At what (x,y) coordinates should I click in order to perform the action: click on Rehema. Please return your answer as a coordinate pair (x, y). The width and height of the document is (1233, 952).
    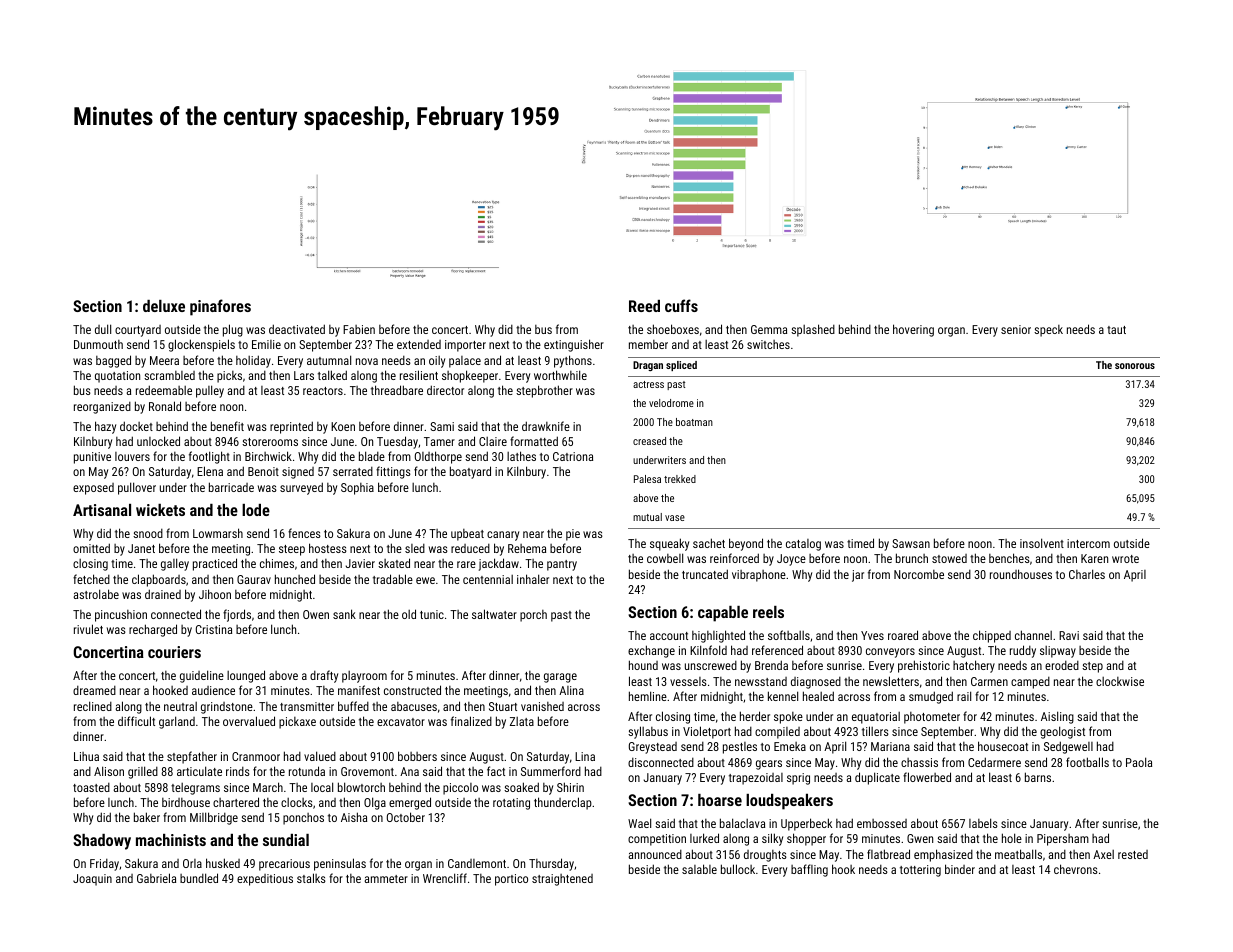
    Looking at the image, I should click on (527, 548).
